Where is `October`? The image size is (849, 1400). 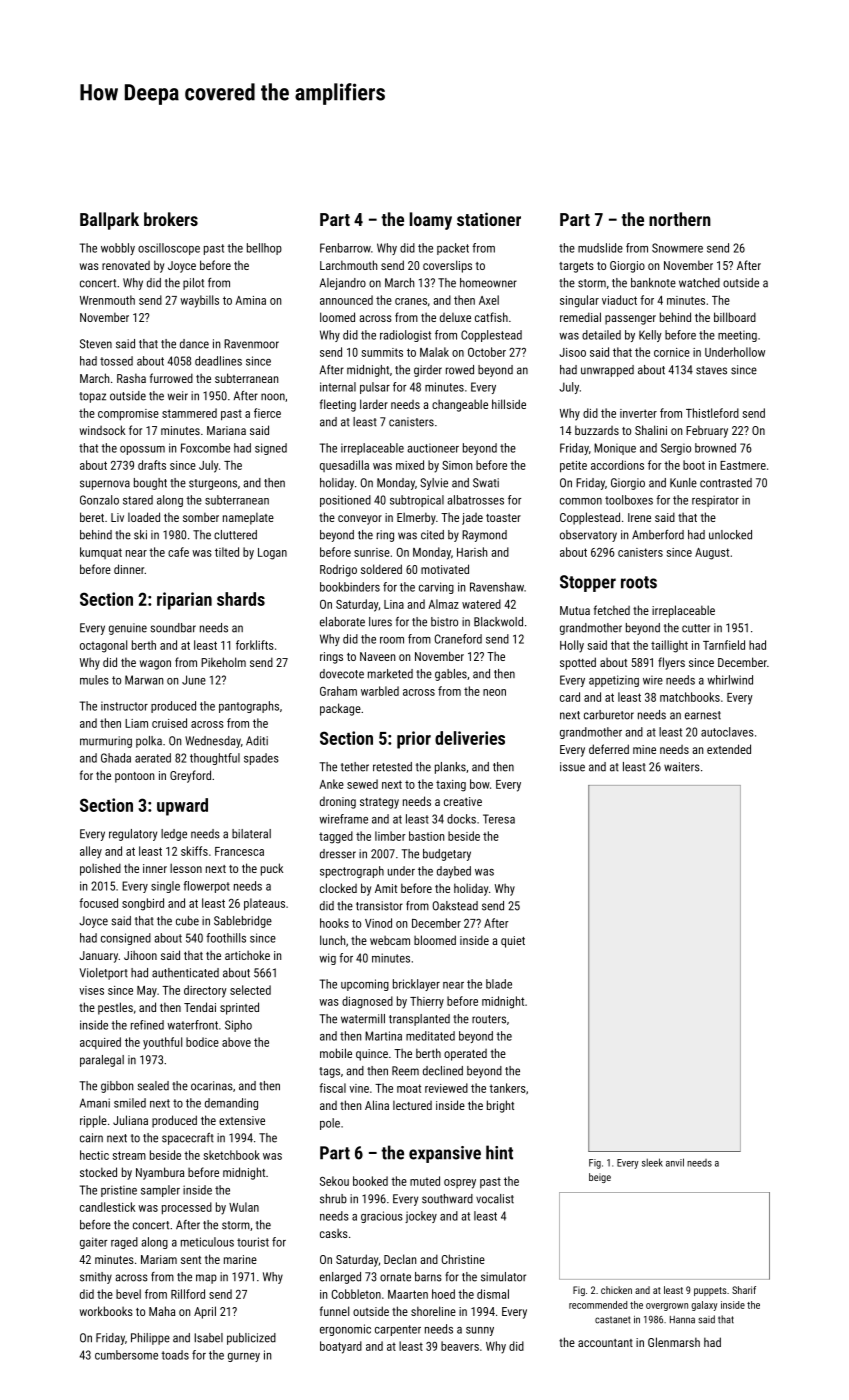
October is located at coordinates (487, 352).
